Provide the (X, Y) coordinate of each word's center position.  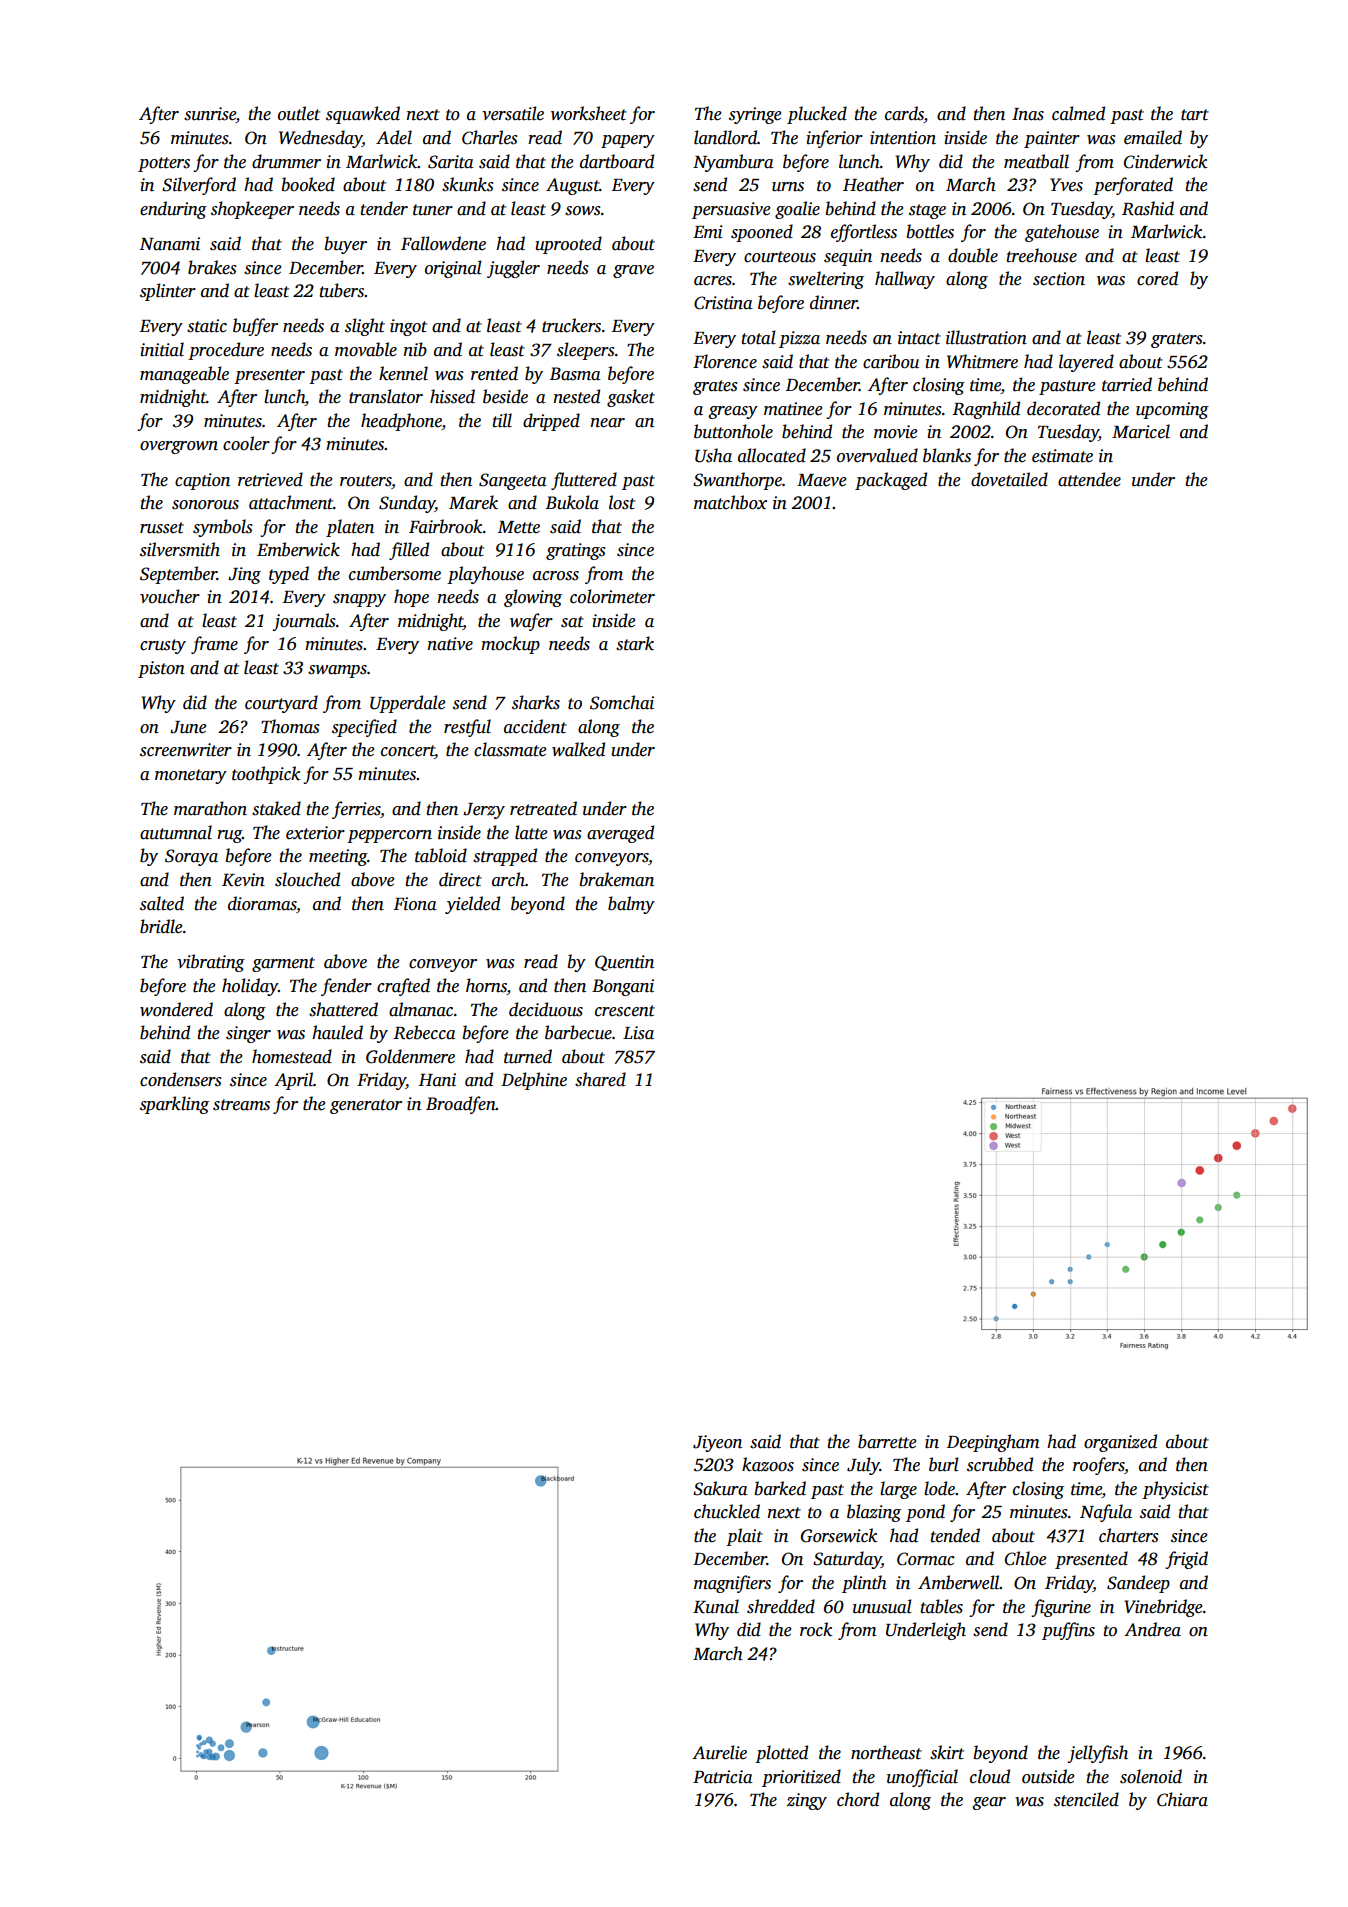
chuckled (727, 1511)
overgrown (179, 447)
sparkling (174, 1105)
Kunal (716, 1606)
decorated (1063, 408)
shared (600, 1079)
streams (241, 1105)
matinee (793, 409)
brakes (212, 267)
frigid (1186, 1560)
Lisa (638, 1033)
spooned (762, 233)
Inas (1028, 114)
